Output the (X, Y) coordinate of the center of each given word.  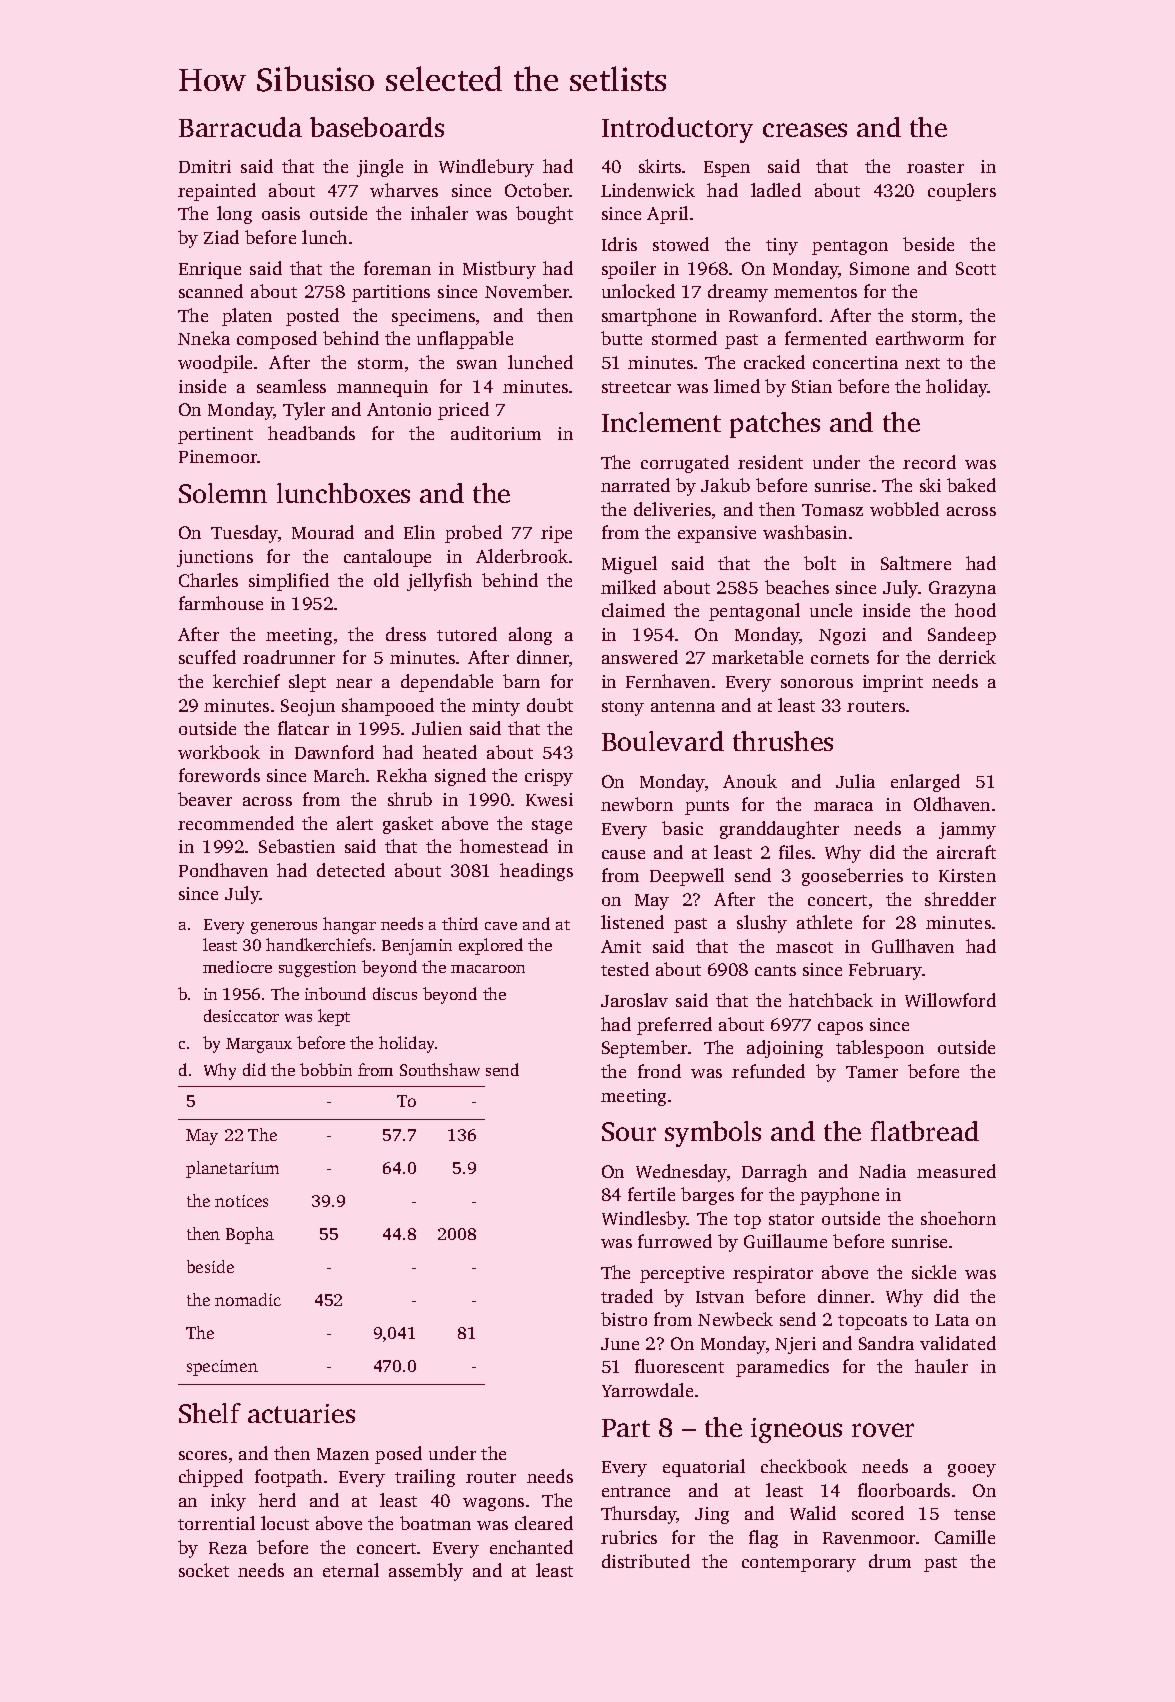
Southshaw (440, 1069)
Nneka (204, 338)
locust (285, 1523)
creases (805, 130)
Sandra (886, 1343)
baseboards (377, 127)
